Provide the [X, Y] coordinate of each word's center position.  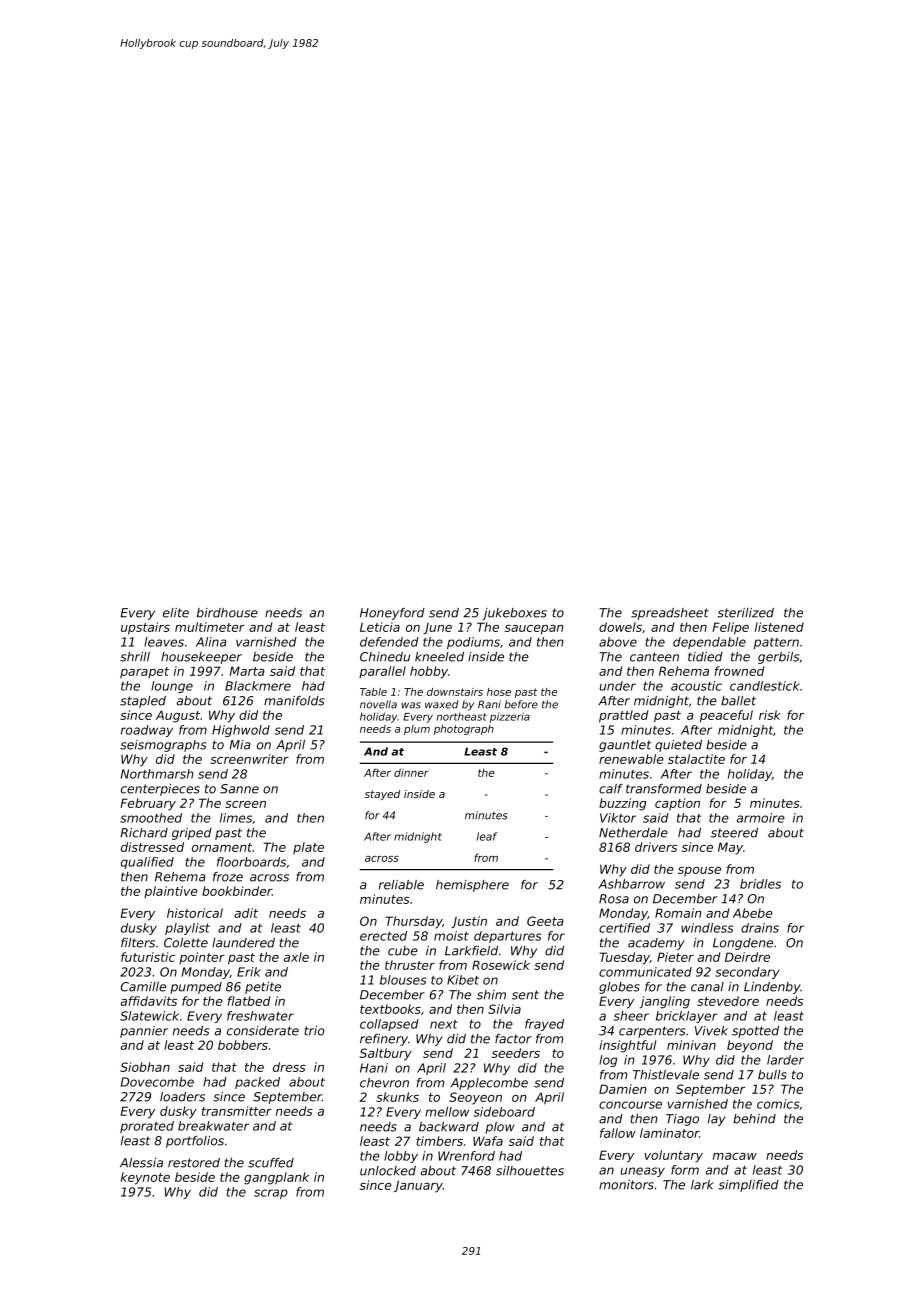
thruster [410, 965]
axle [296, 957]
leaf [487, 836]
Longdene [743, 944]
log [608, 1061]
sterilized [745, 613]
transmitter [237, 1111]
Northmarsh [157, 774]
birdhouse [227, 613]
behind [754, 1119]
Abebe [753, 913]
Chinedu [385, 657]
